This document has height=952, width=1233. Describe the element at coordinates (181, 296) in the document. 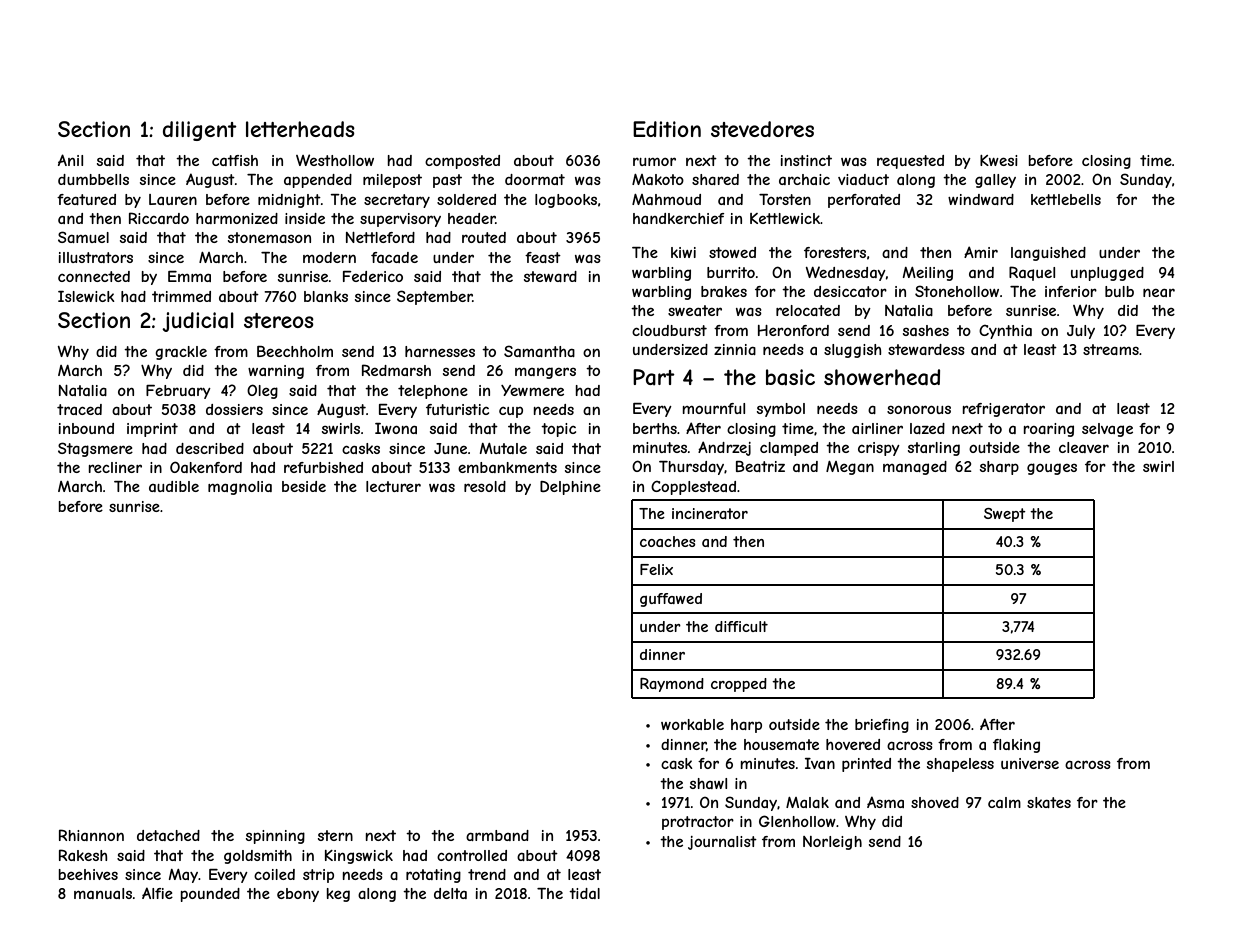

I see `trimmed` at that location.
